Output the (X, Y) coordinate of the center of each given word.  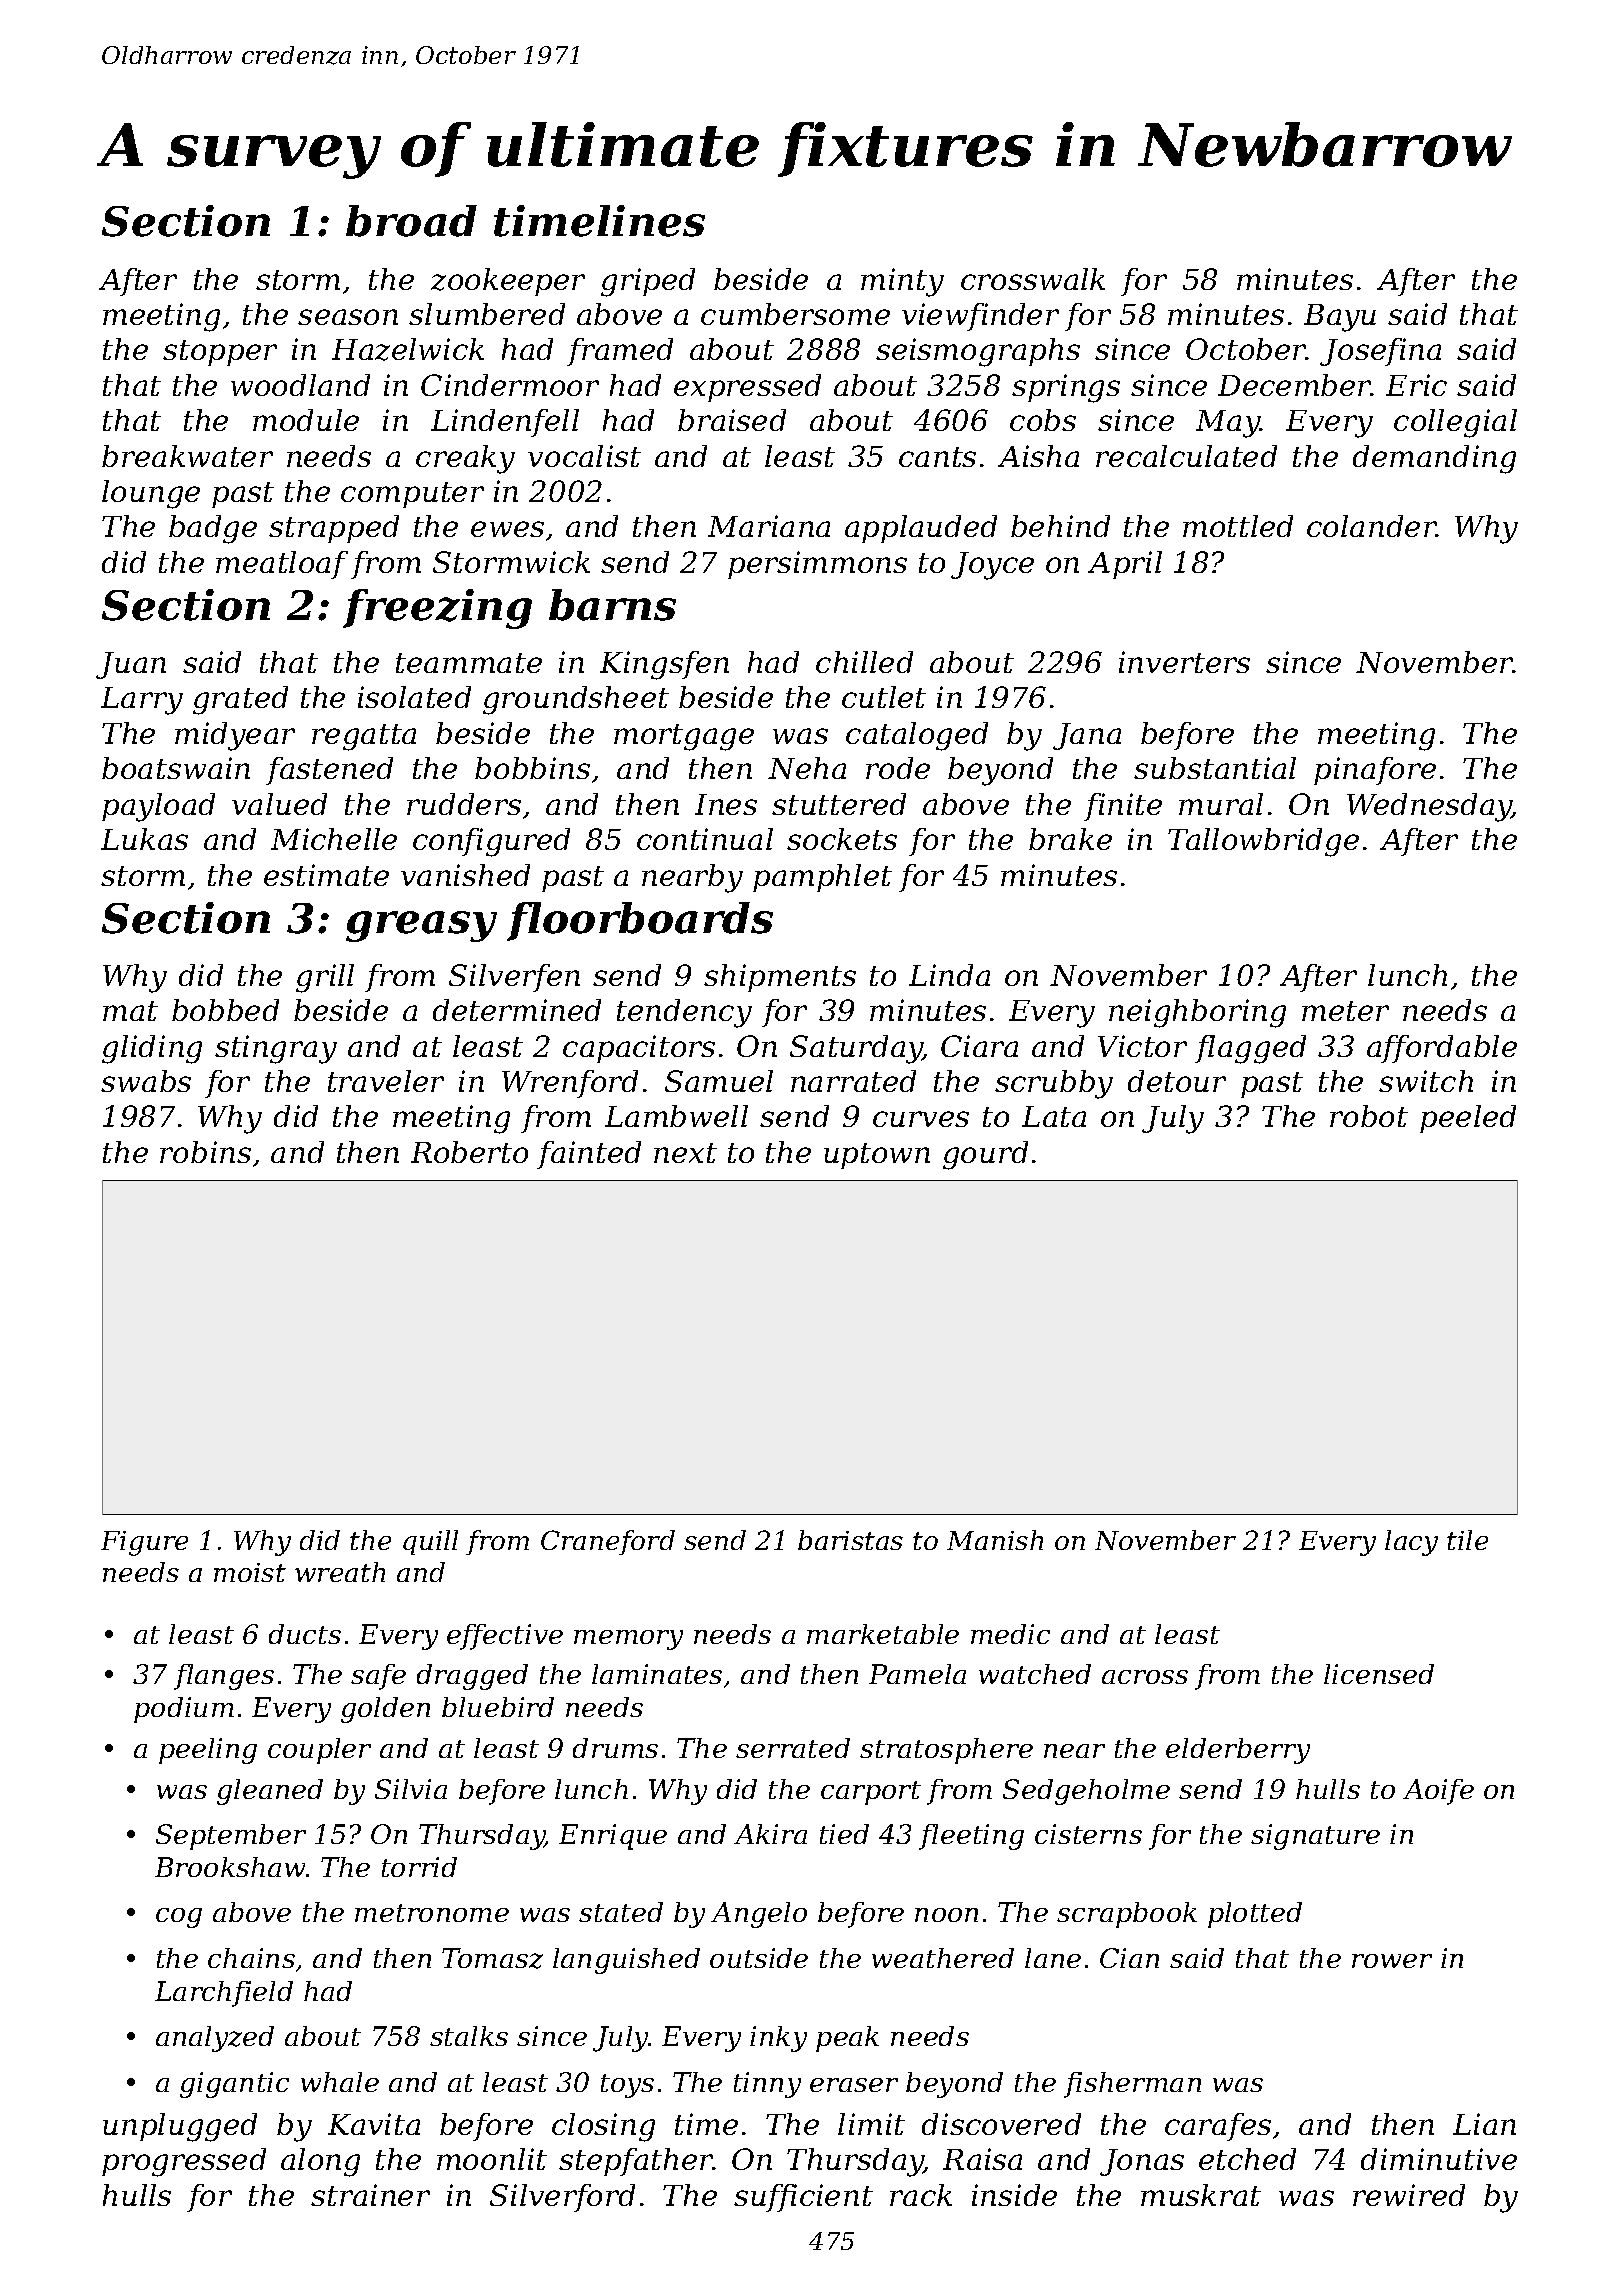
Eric (1416, 385)
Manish (995, 1540)
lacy (1411, 1543)
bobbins (532, 768)
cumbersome (795, 314)
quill (430, 1542)
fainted (589, 1155)
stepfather (636, 2162)
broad (411, 221)
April (1125, 565)
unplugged (180, 2127)
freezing (437, 609)
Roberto (469, 1152)
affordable (1442, 1049)
